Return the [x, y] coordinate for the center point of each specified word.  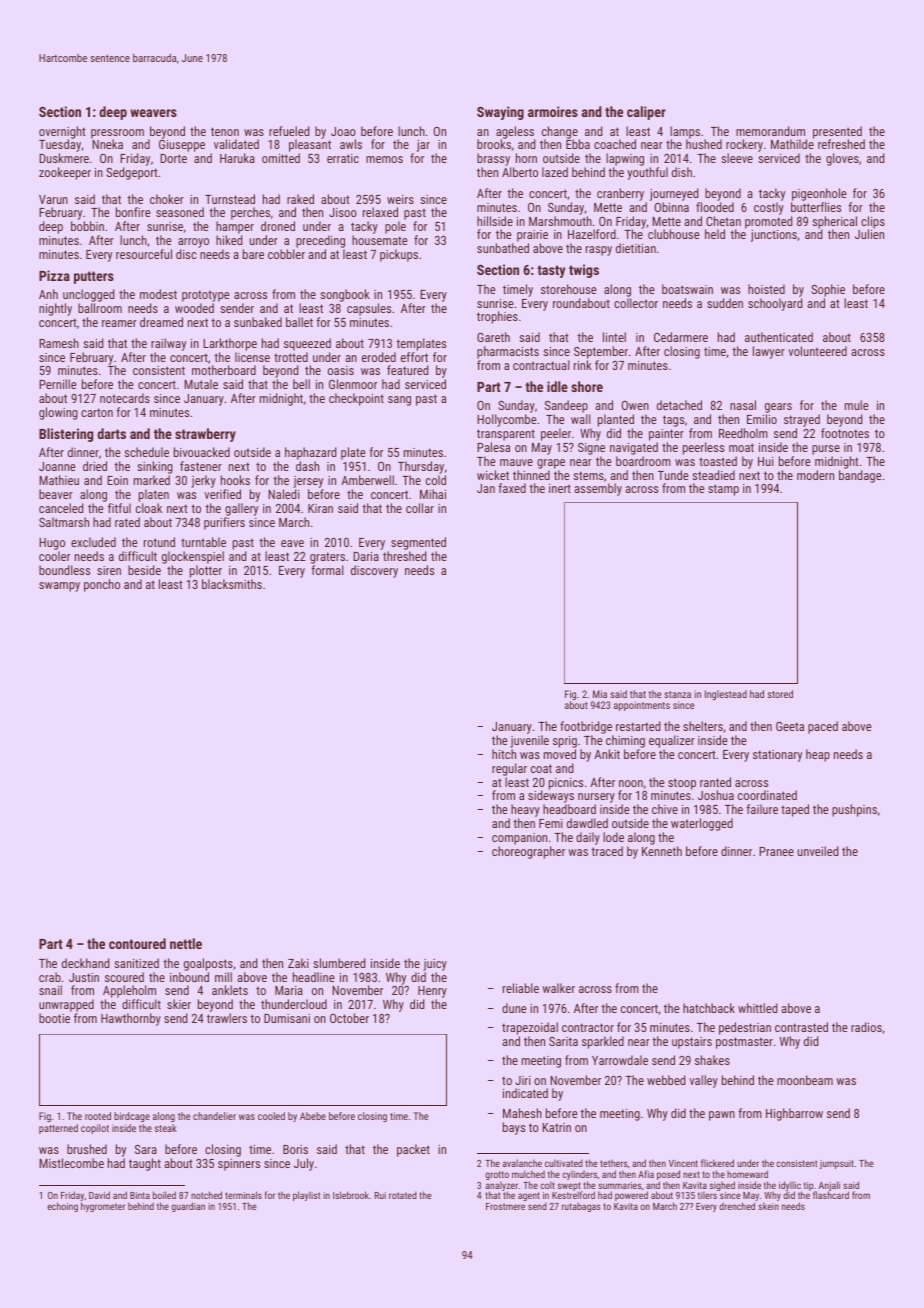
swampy [59, 587]
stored [780, 694]
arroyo [193, 243]
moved [560, 754]
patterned [58, 1129]
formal [328, 570]
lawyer [769, 352]
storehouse [568, 289]
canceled [61, 508]
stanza [677, 694]
